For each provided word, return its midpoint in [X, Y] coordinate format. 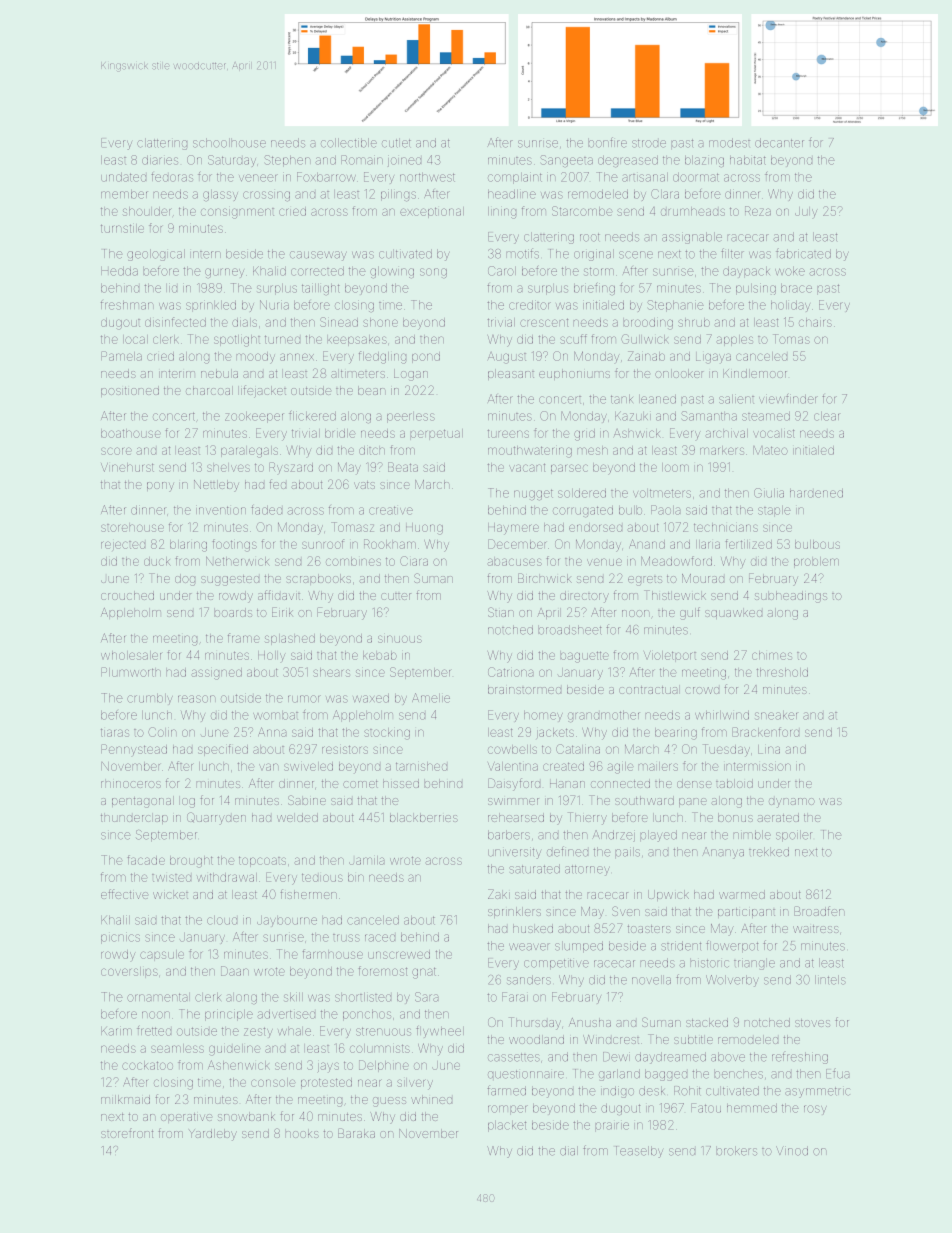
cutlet [396, 143]
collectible [349, 143]
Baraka [356, 1133]
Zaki [499, 894]
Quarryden [216, 818]
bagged [666, 1075]
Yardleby [213, 1135]
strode [649, 143]
